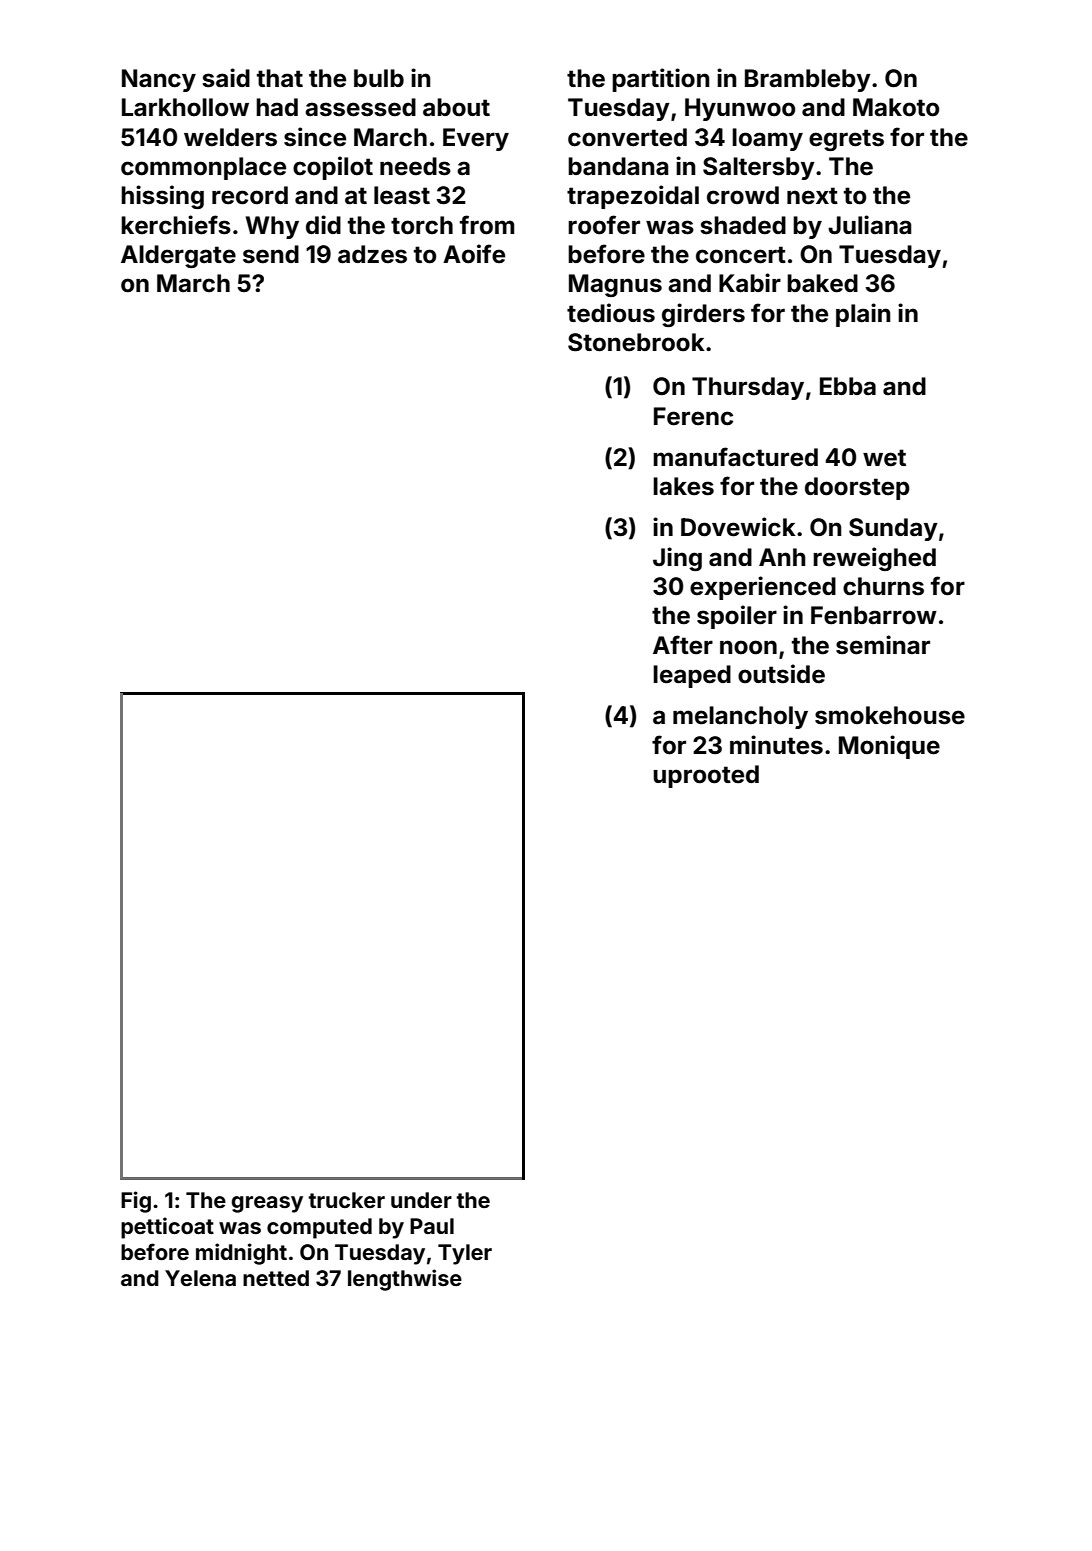 The image size is (1092, 1551). Describe the element at coordinates (159, 80) in the document. I see `Nancy` at that location.
